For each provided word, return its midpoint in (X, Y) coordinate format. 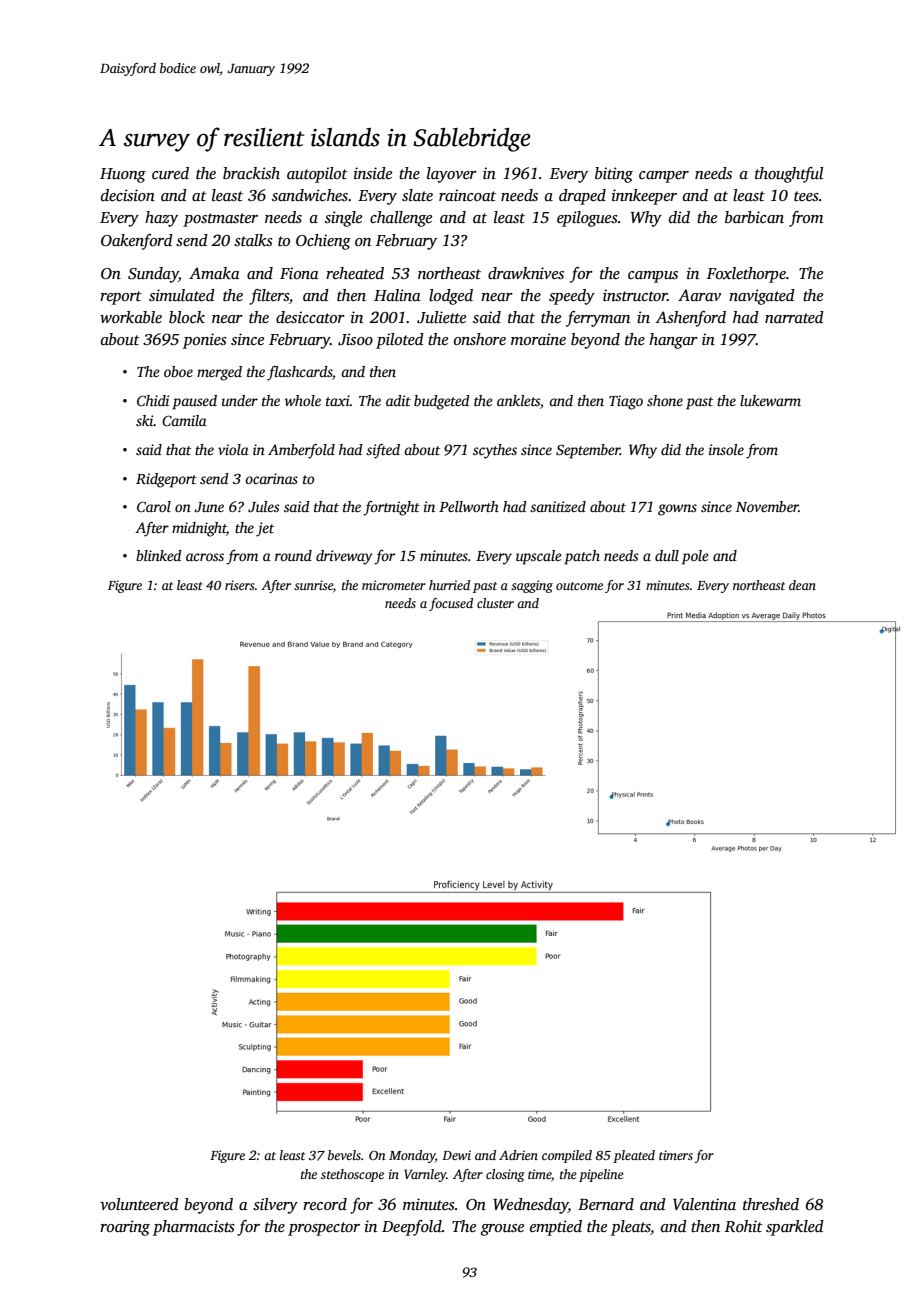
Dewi (456, 1155)
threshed (771, 1204)
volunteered (139, 1204)
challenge (401, 219)
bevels (344, 1155)
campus (653, 277)
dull (667, 555)
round (293, 555)
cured (170, 173)
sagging (532, 586)
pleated (634, 1156)
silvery (275, 1206)
